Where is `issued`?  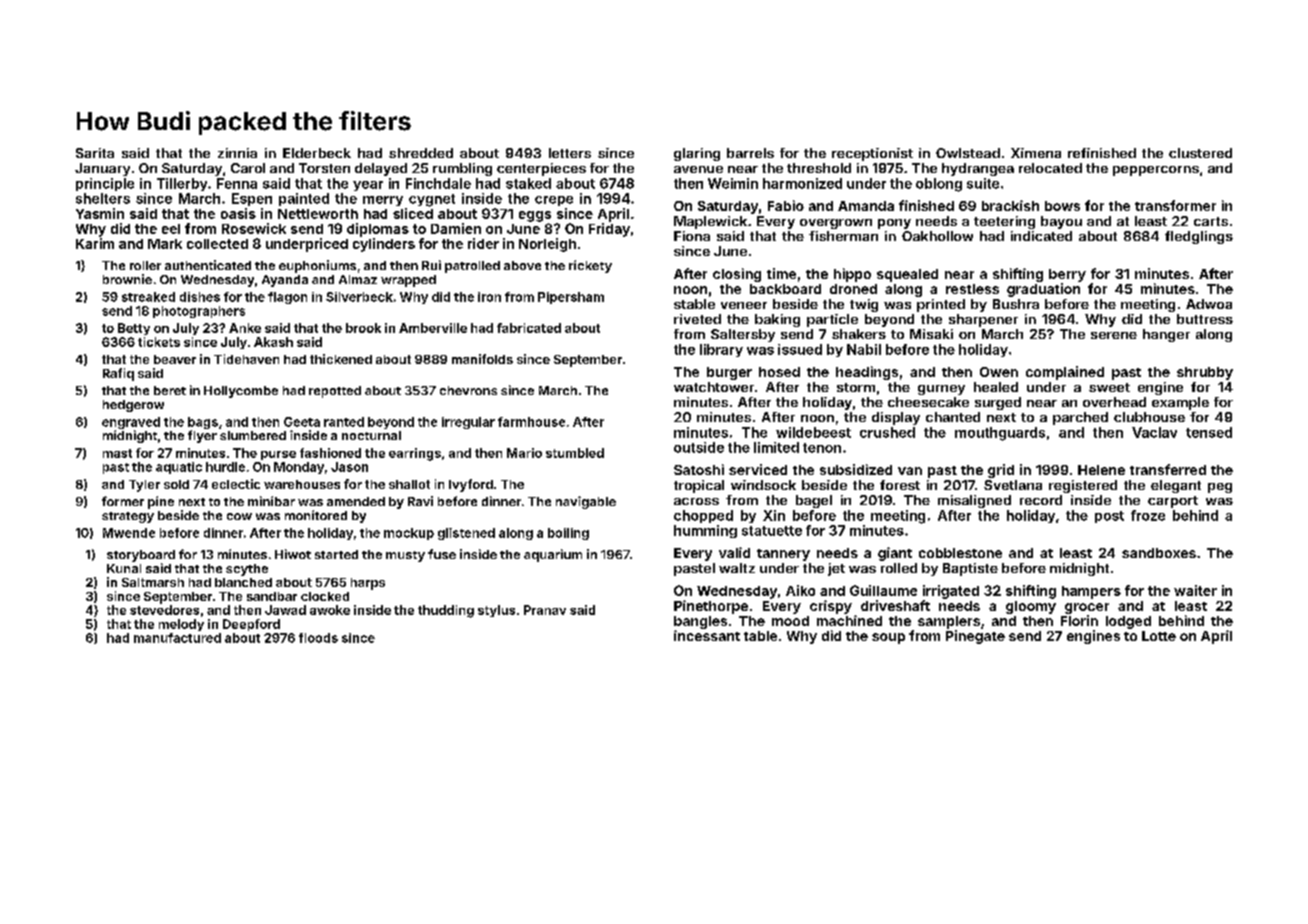
issued is located at coordinates (800, 349).
